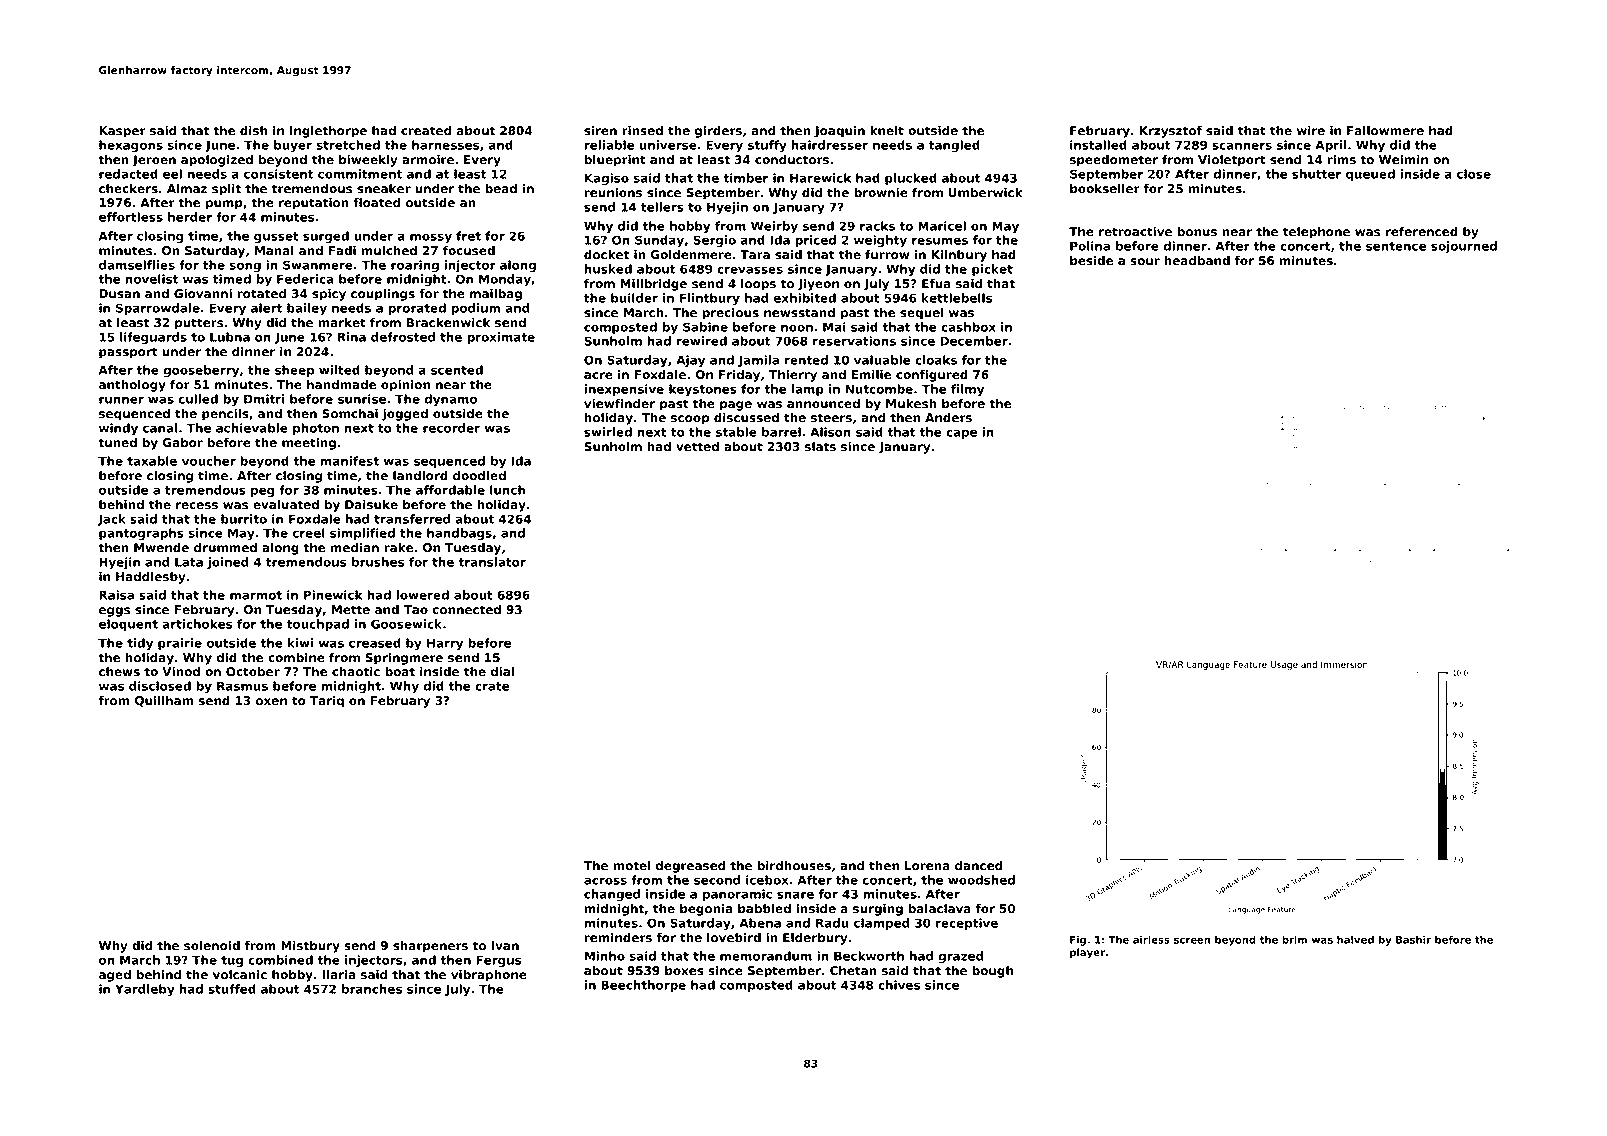 Image resolution: width=1607 pixels, height=1136 pixels. What do you see at coordinates (122, 132) in the page?
I see `Kasper` at bounding box center [122, 132].
